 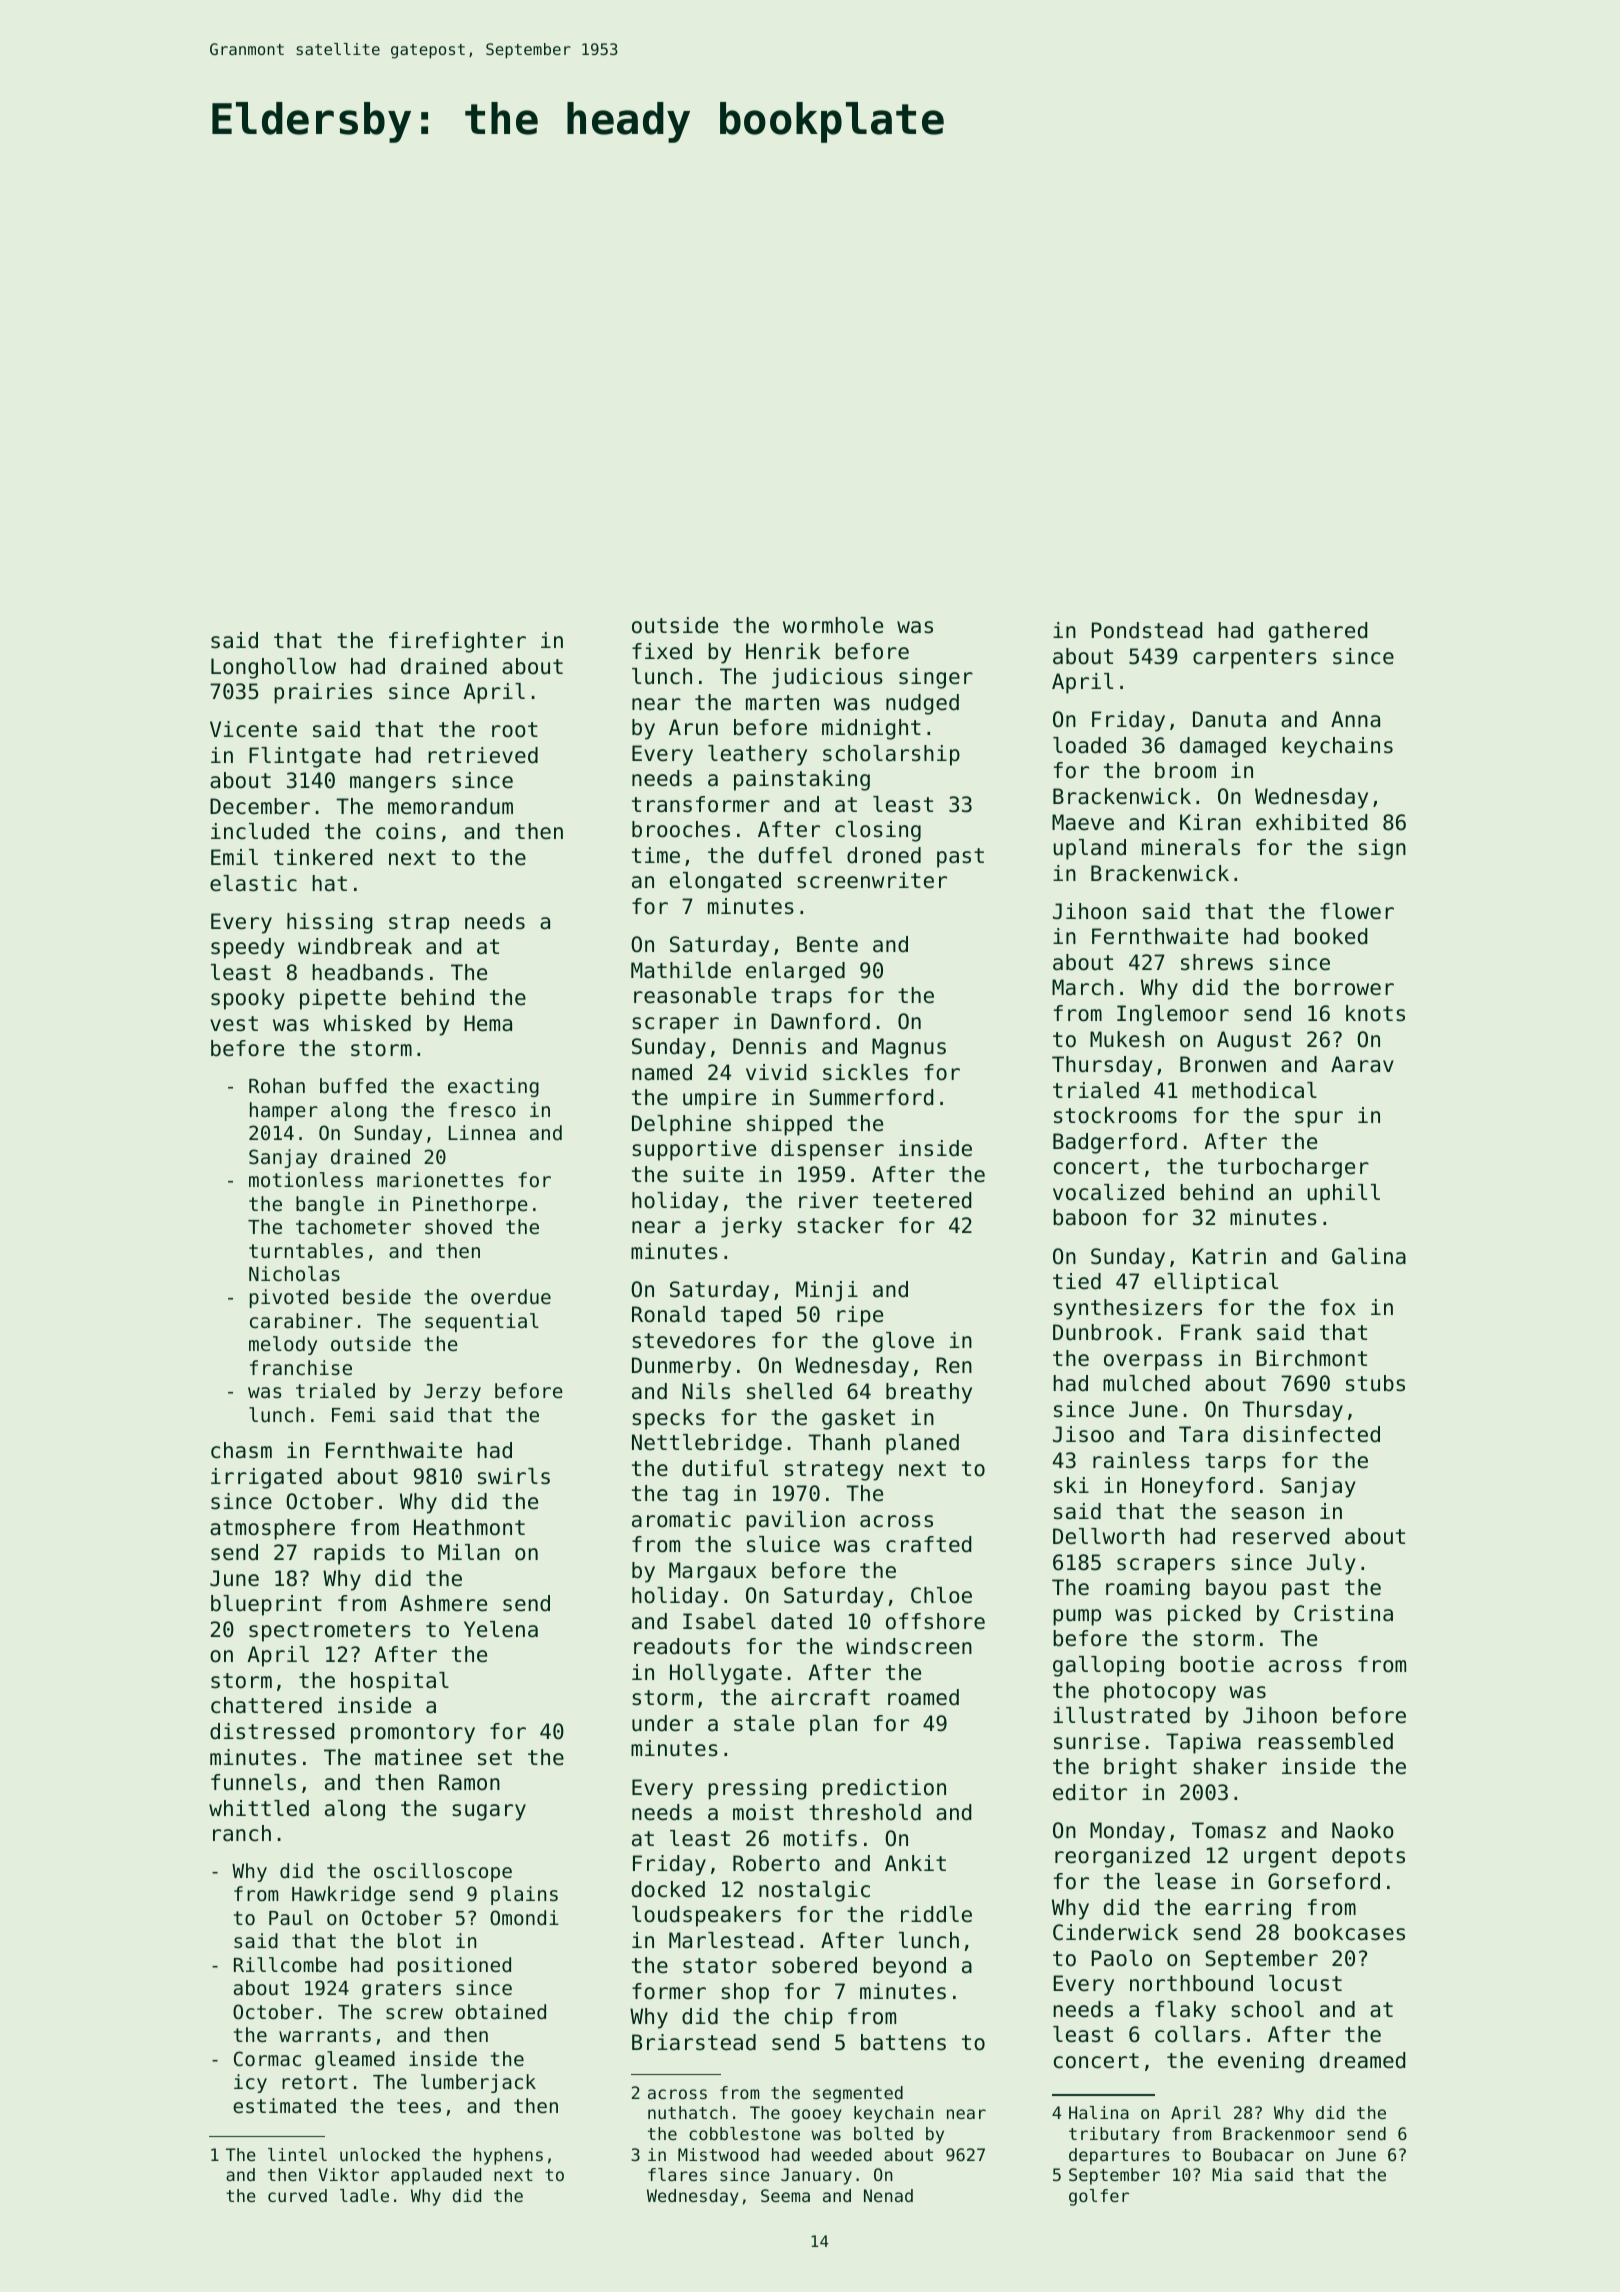 What do you see at coordinates (1140, 1768) in the document?
I see `bright` at bounding box center [1140, 1768].
